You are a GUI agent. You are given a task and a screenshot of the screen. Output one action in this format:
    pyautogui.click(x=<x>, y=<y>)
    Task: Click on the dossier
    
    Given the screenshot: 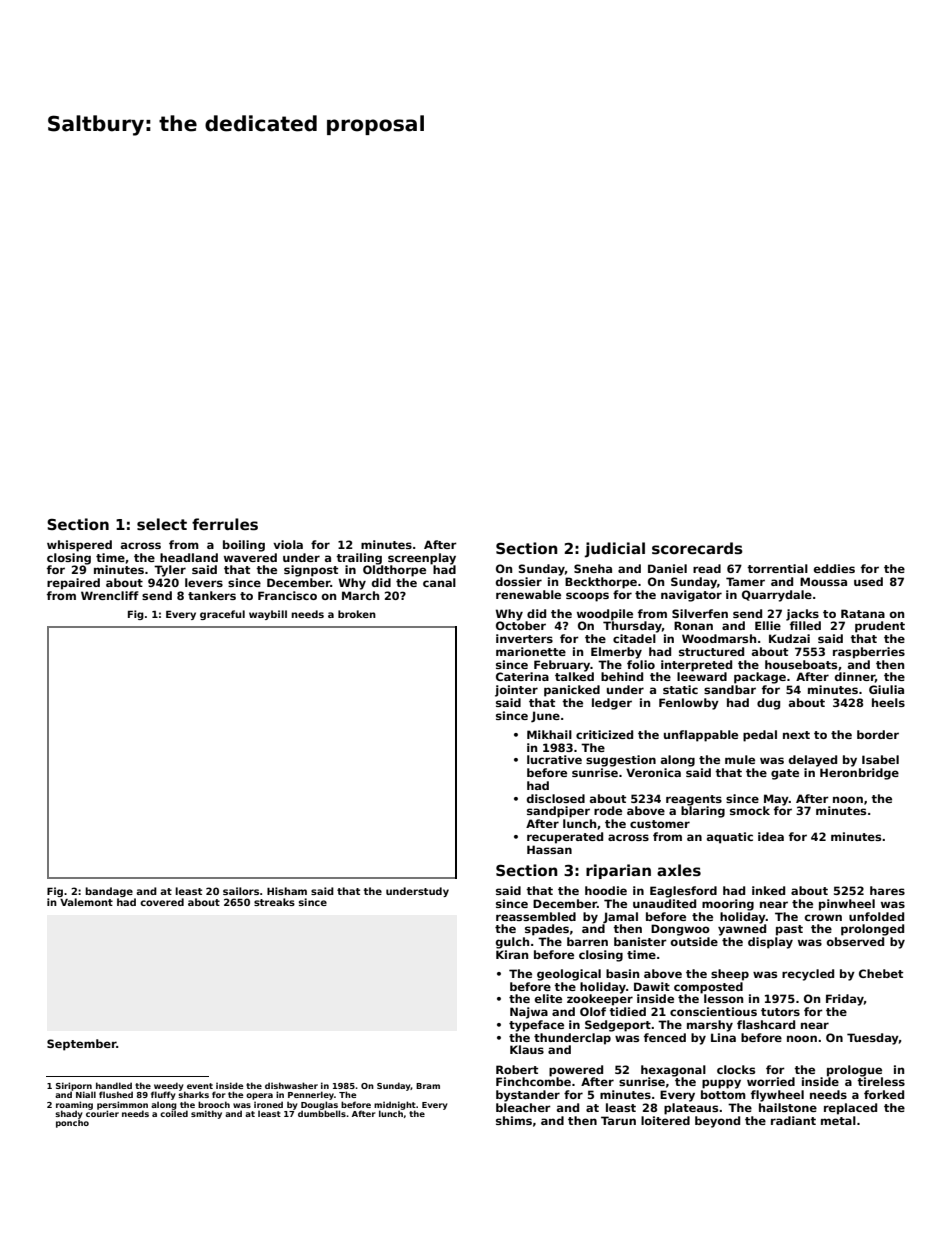 What is the action you would take?
    pyautogui.click(x=519, y=581)
